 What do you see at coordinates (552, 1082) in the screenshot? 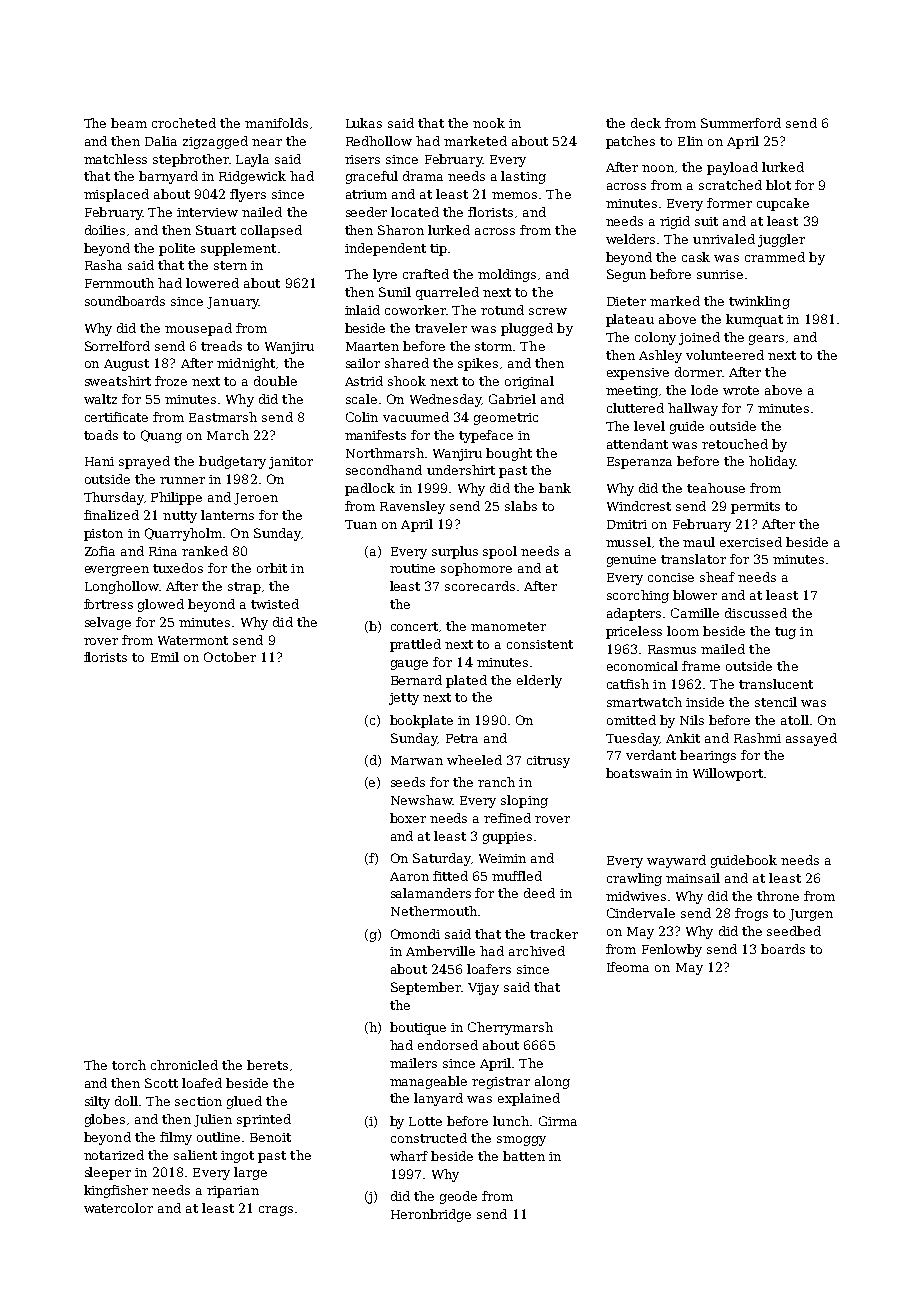
I see `along` at bounding box center [552, 1082].
